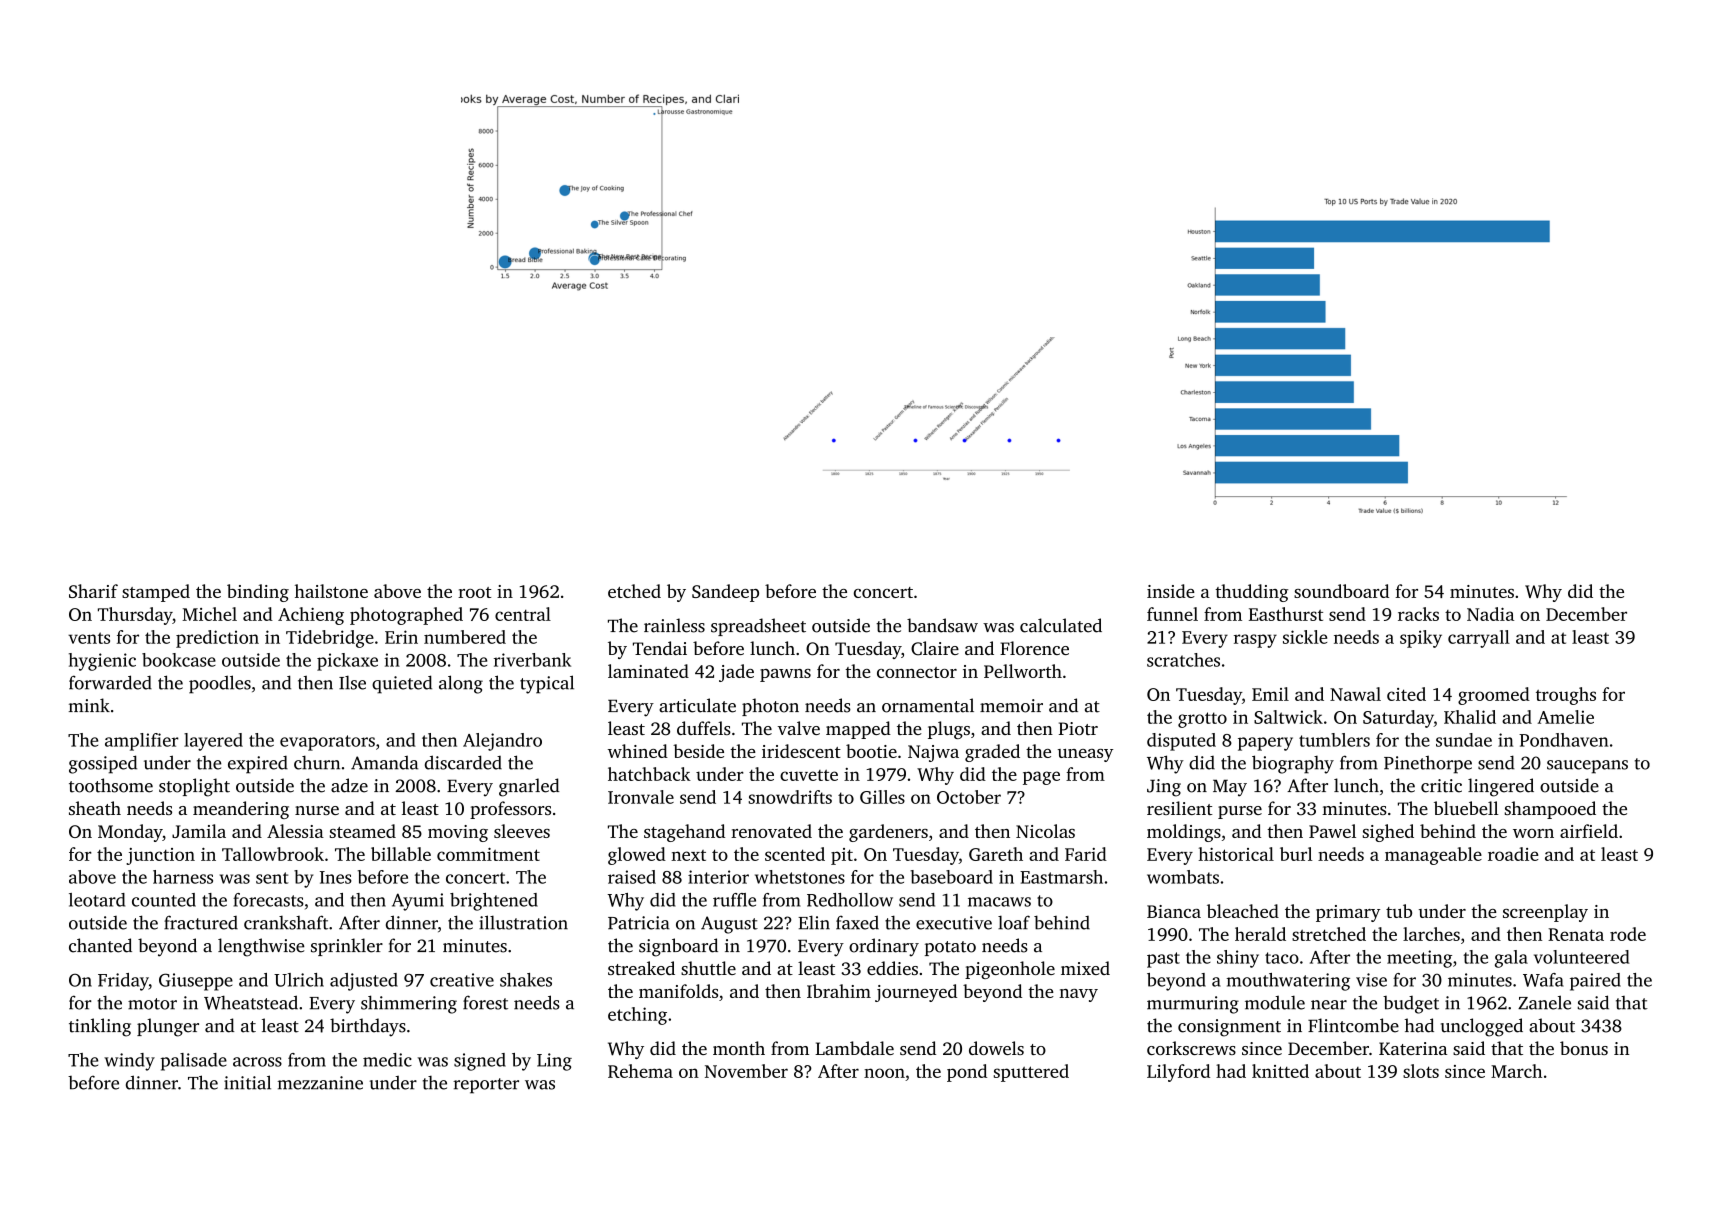 This image has width=1723, height=1219. I want to click on screenplay, so click(1545, 913).
